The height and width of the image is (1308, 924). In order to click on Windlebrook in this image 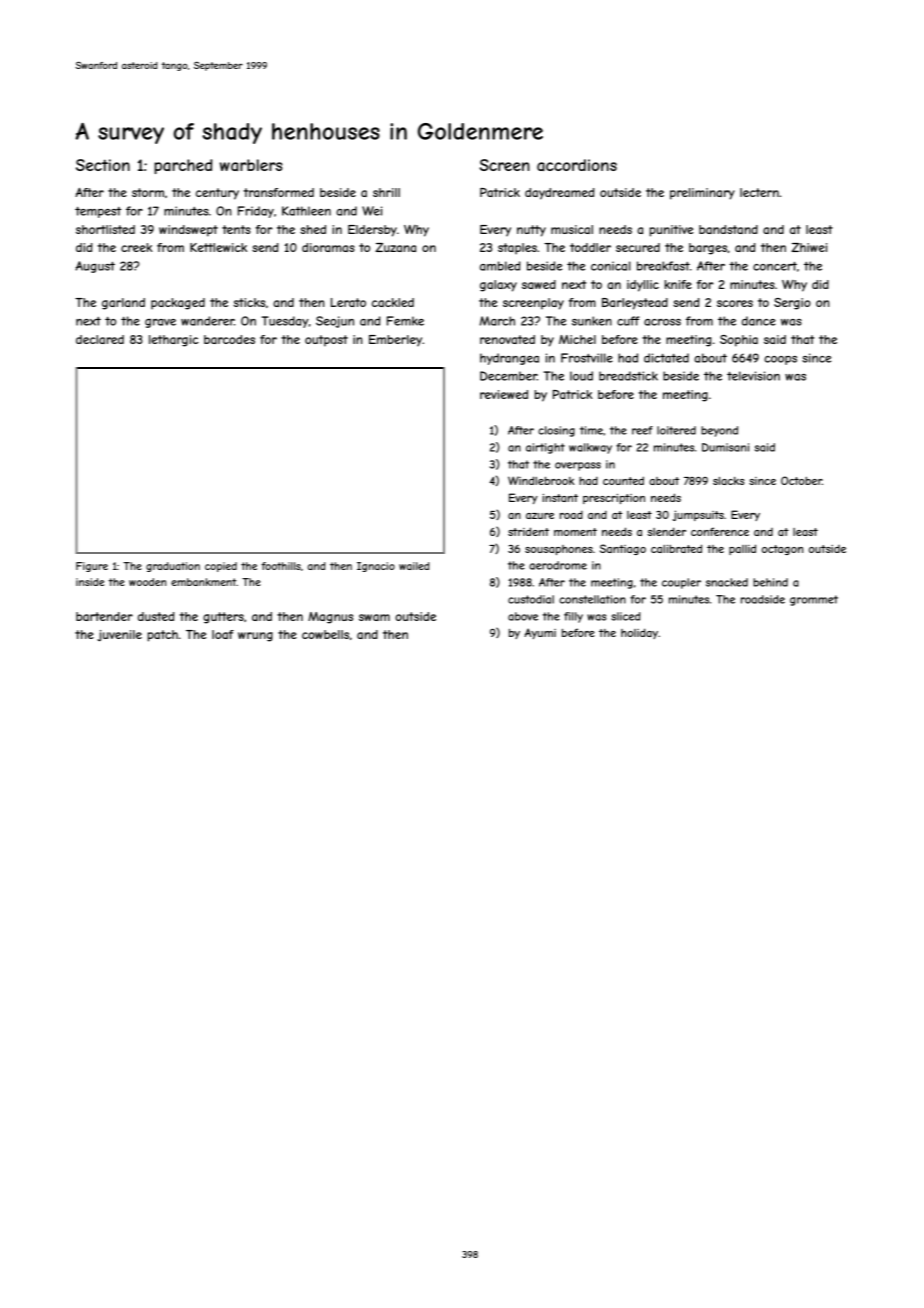, I will do `click(541, 480)`.
